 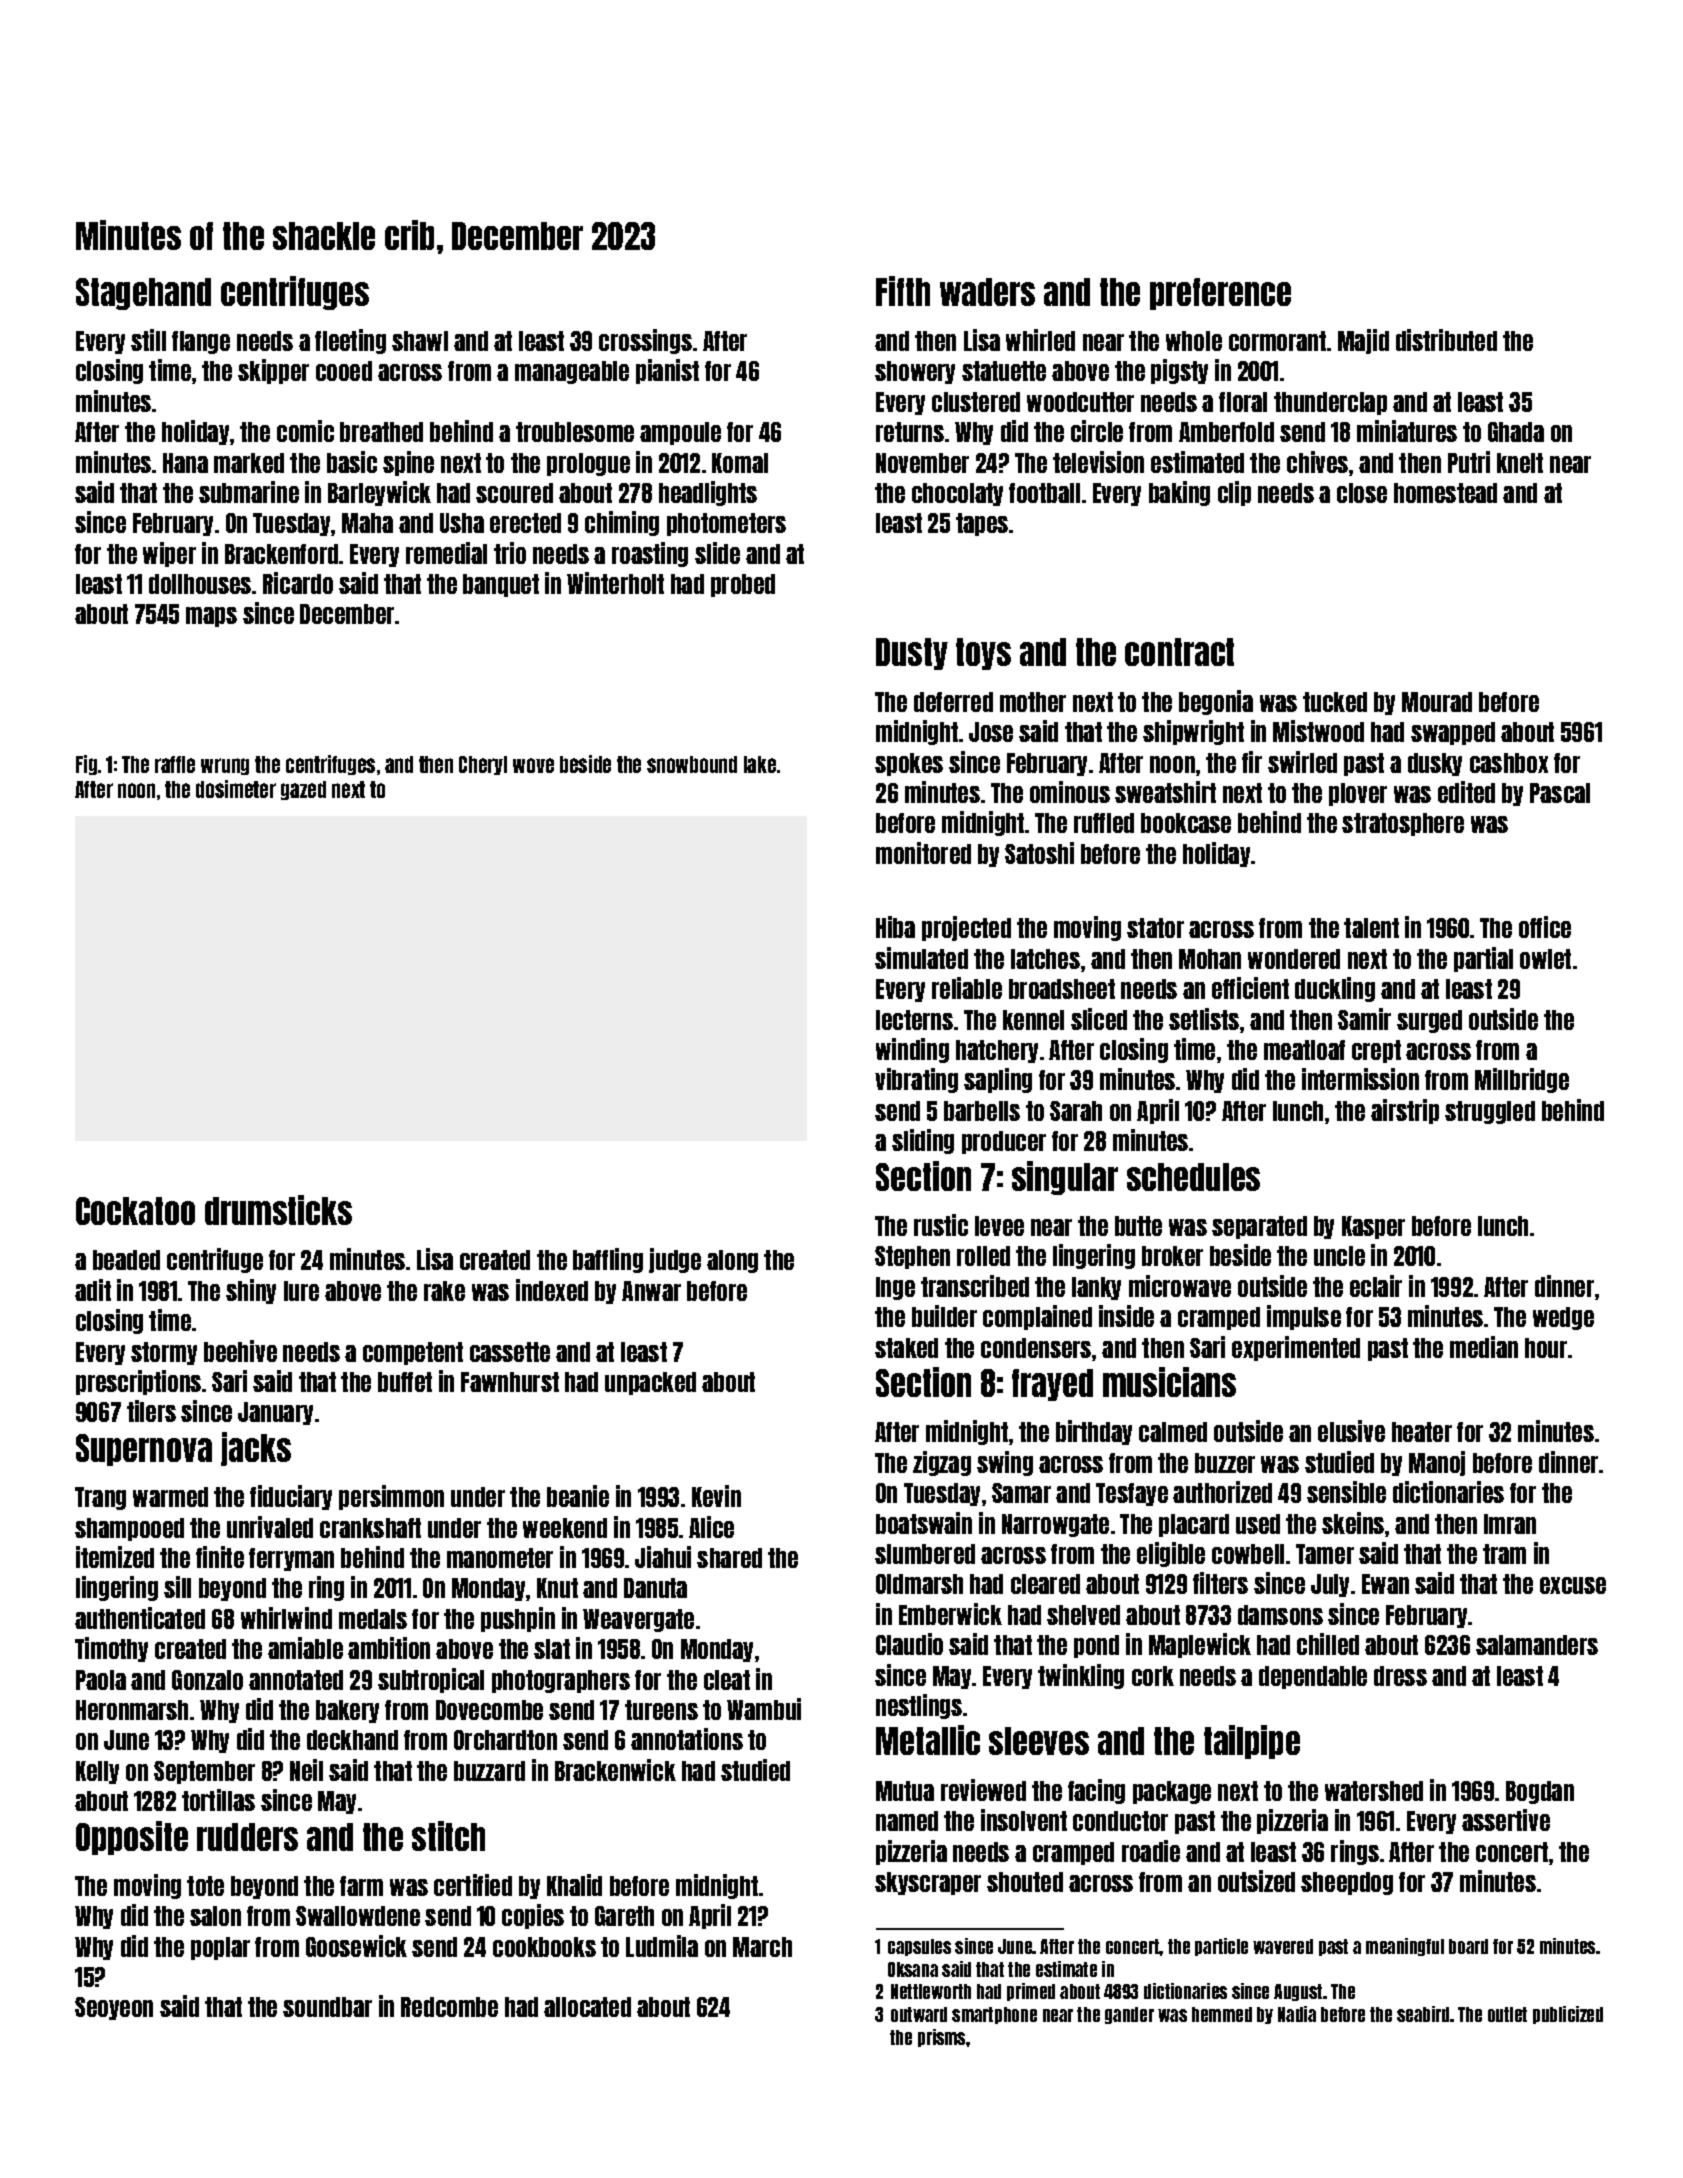 I want to click on Fawnhurst, so click(x=510, y=1382).
